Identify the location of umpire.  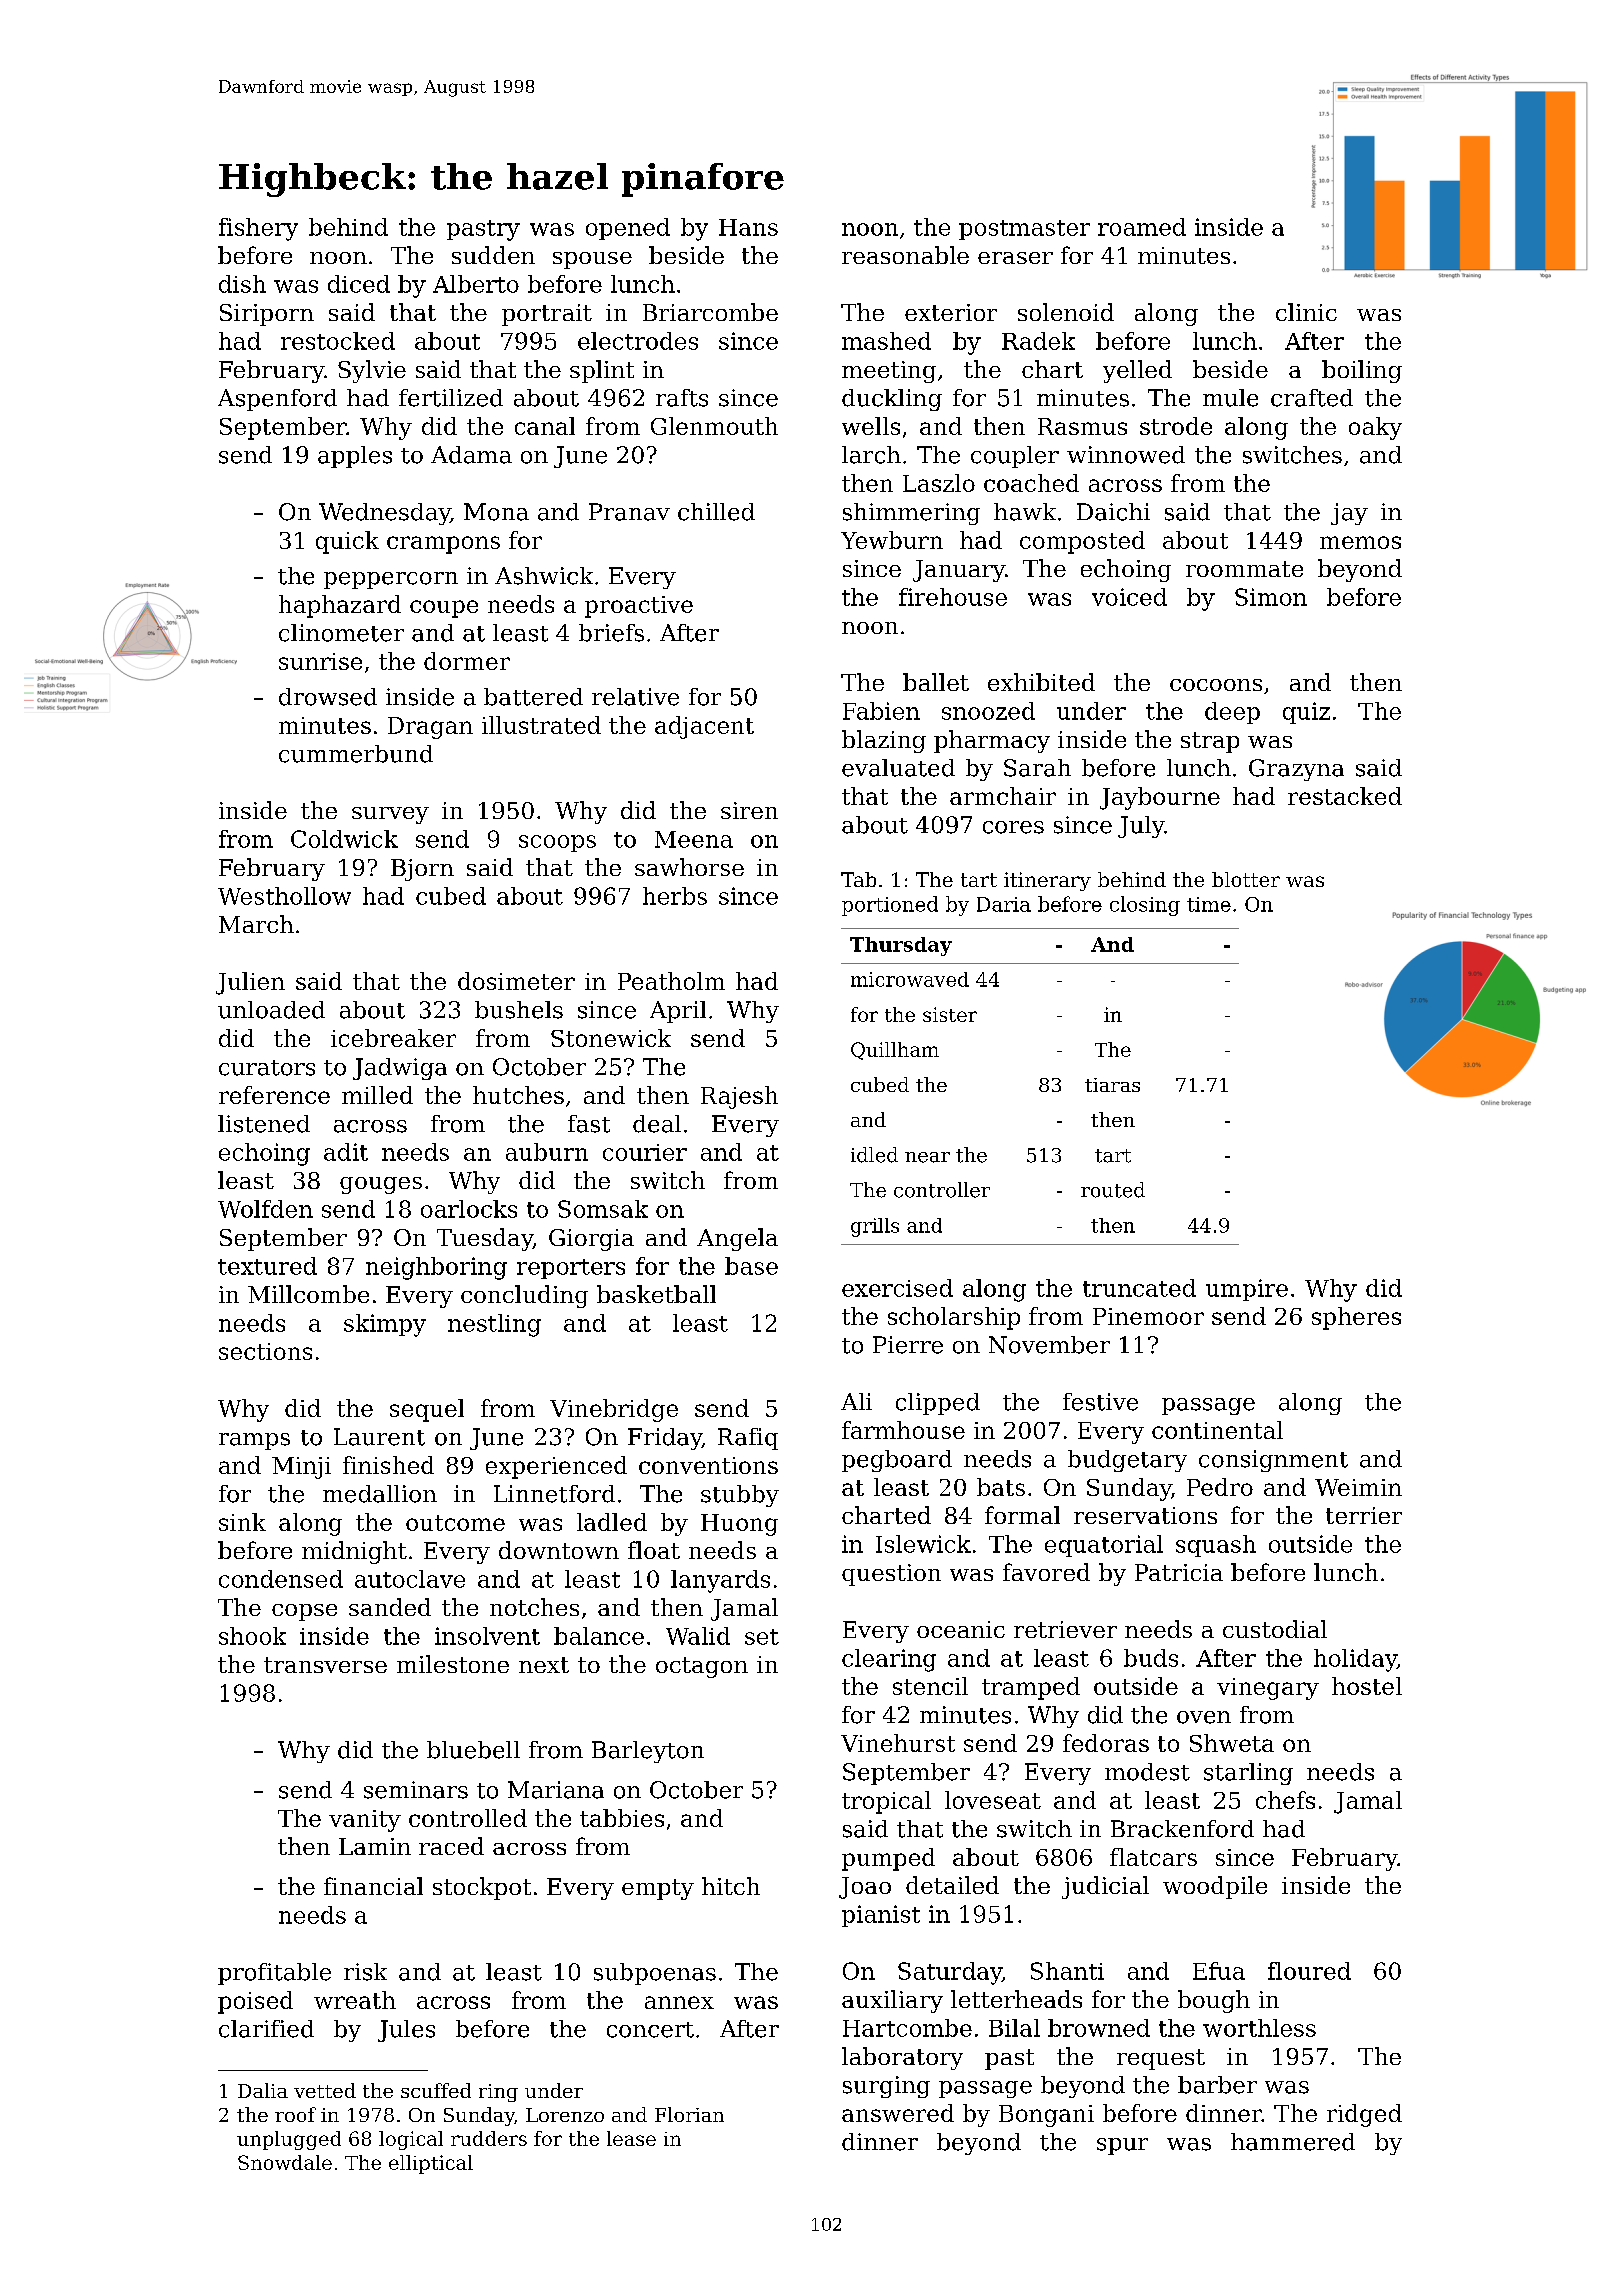
(1247, 1290).
